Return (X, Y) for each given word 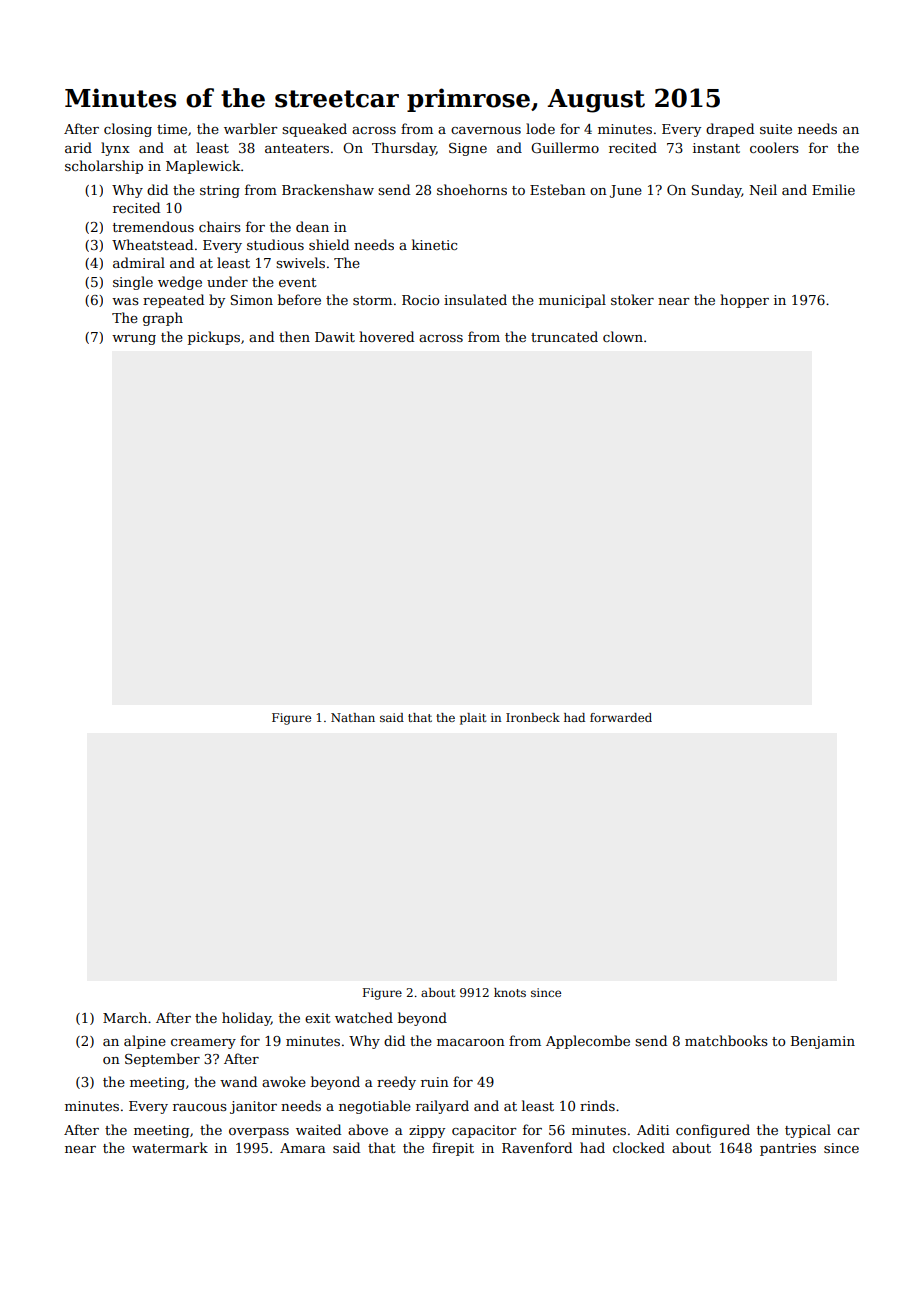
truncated (564, 336)
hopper (744, 301)
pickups (214, 338)
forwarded (621, 717)
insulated (475, 299)
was (125, 301)
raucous (200, 1107)
